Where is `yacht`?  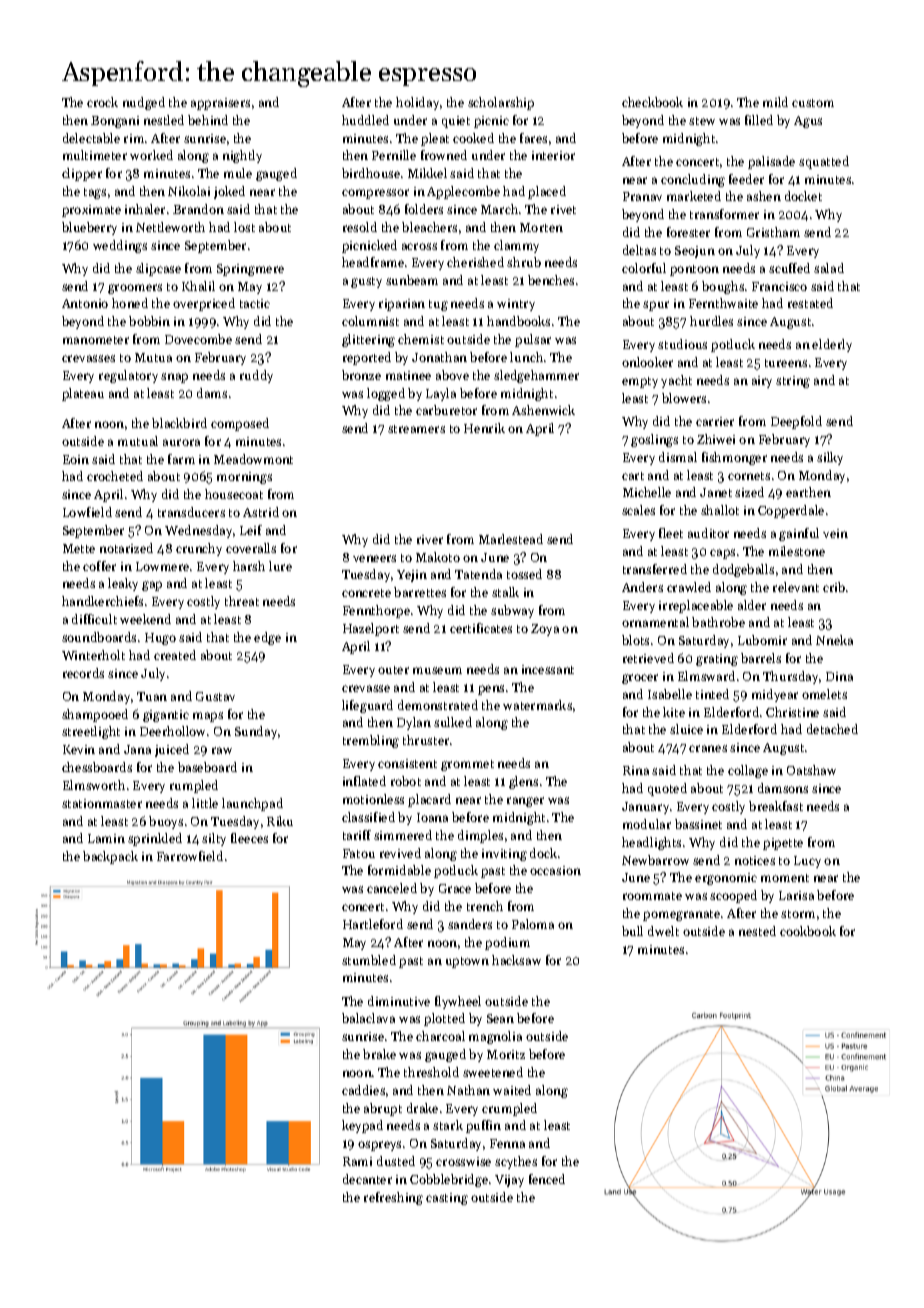 yacht is located at coordinates (676, 381).
